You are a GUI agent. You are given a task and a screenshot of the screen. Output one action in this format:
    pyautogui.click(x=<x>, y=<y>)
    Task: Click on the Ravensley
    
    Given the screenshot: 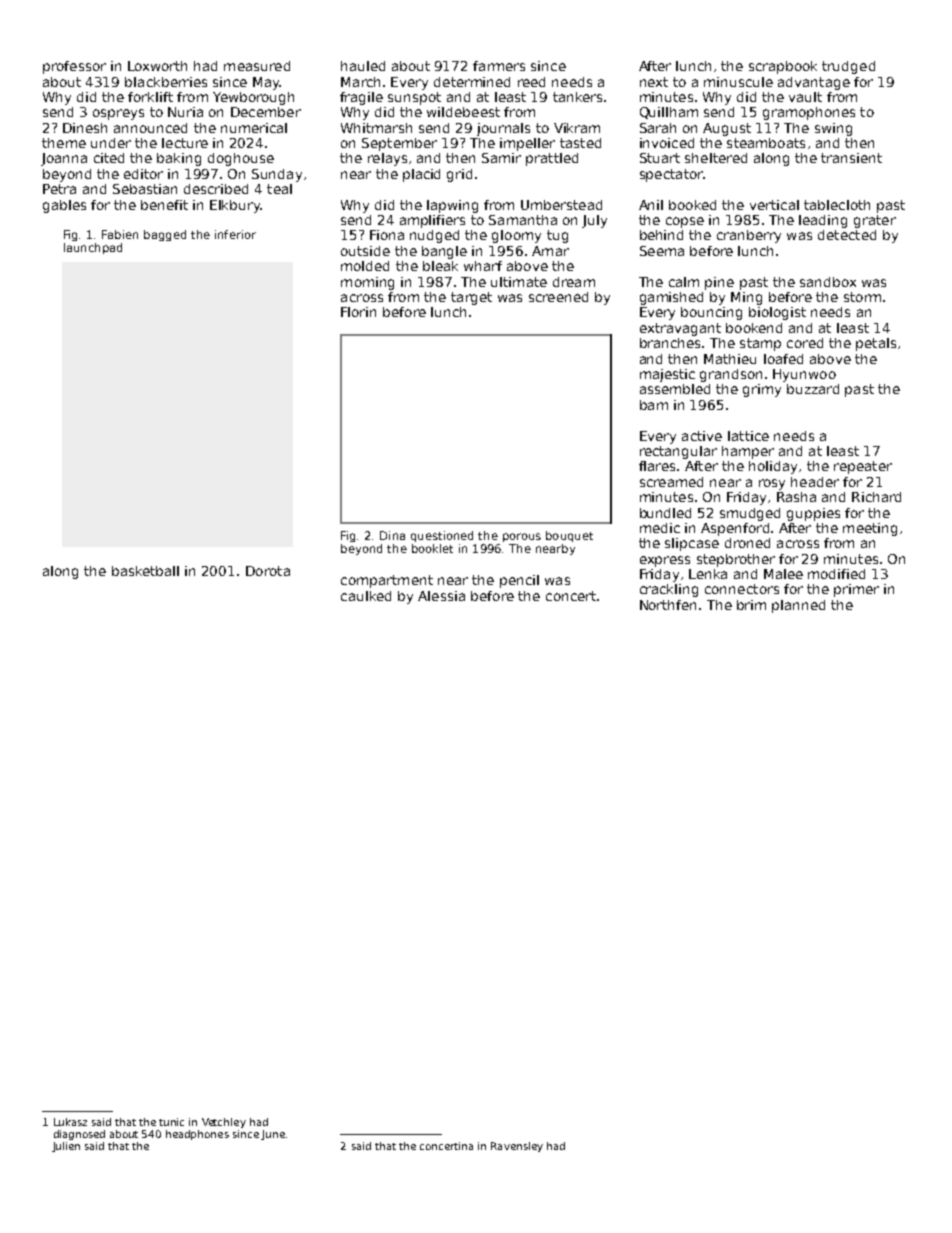 What is the action you would take?
    pyautogui.click(x=517, y=1147)
